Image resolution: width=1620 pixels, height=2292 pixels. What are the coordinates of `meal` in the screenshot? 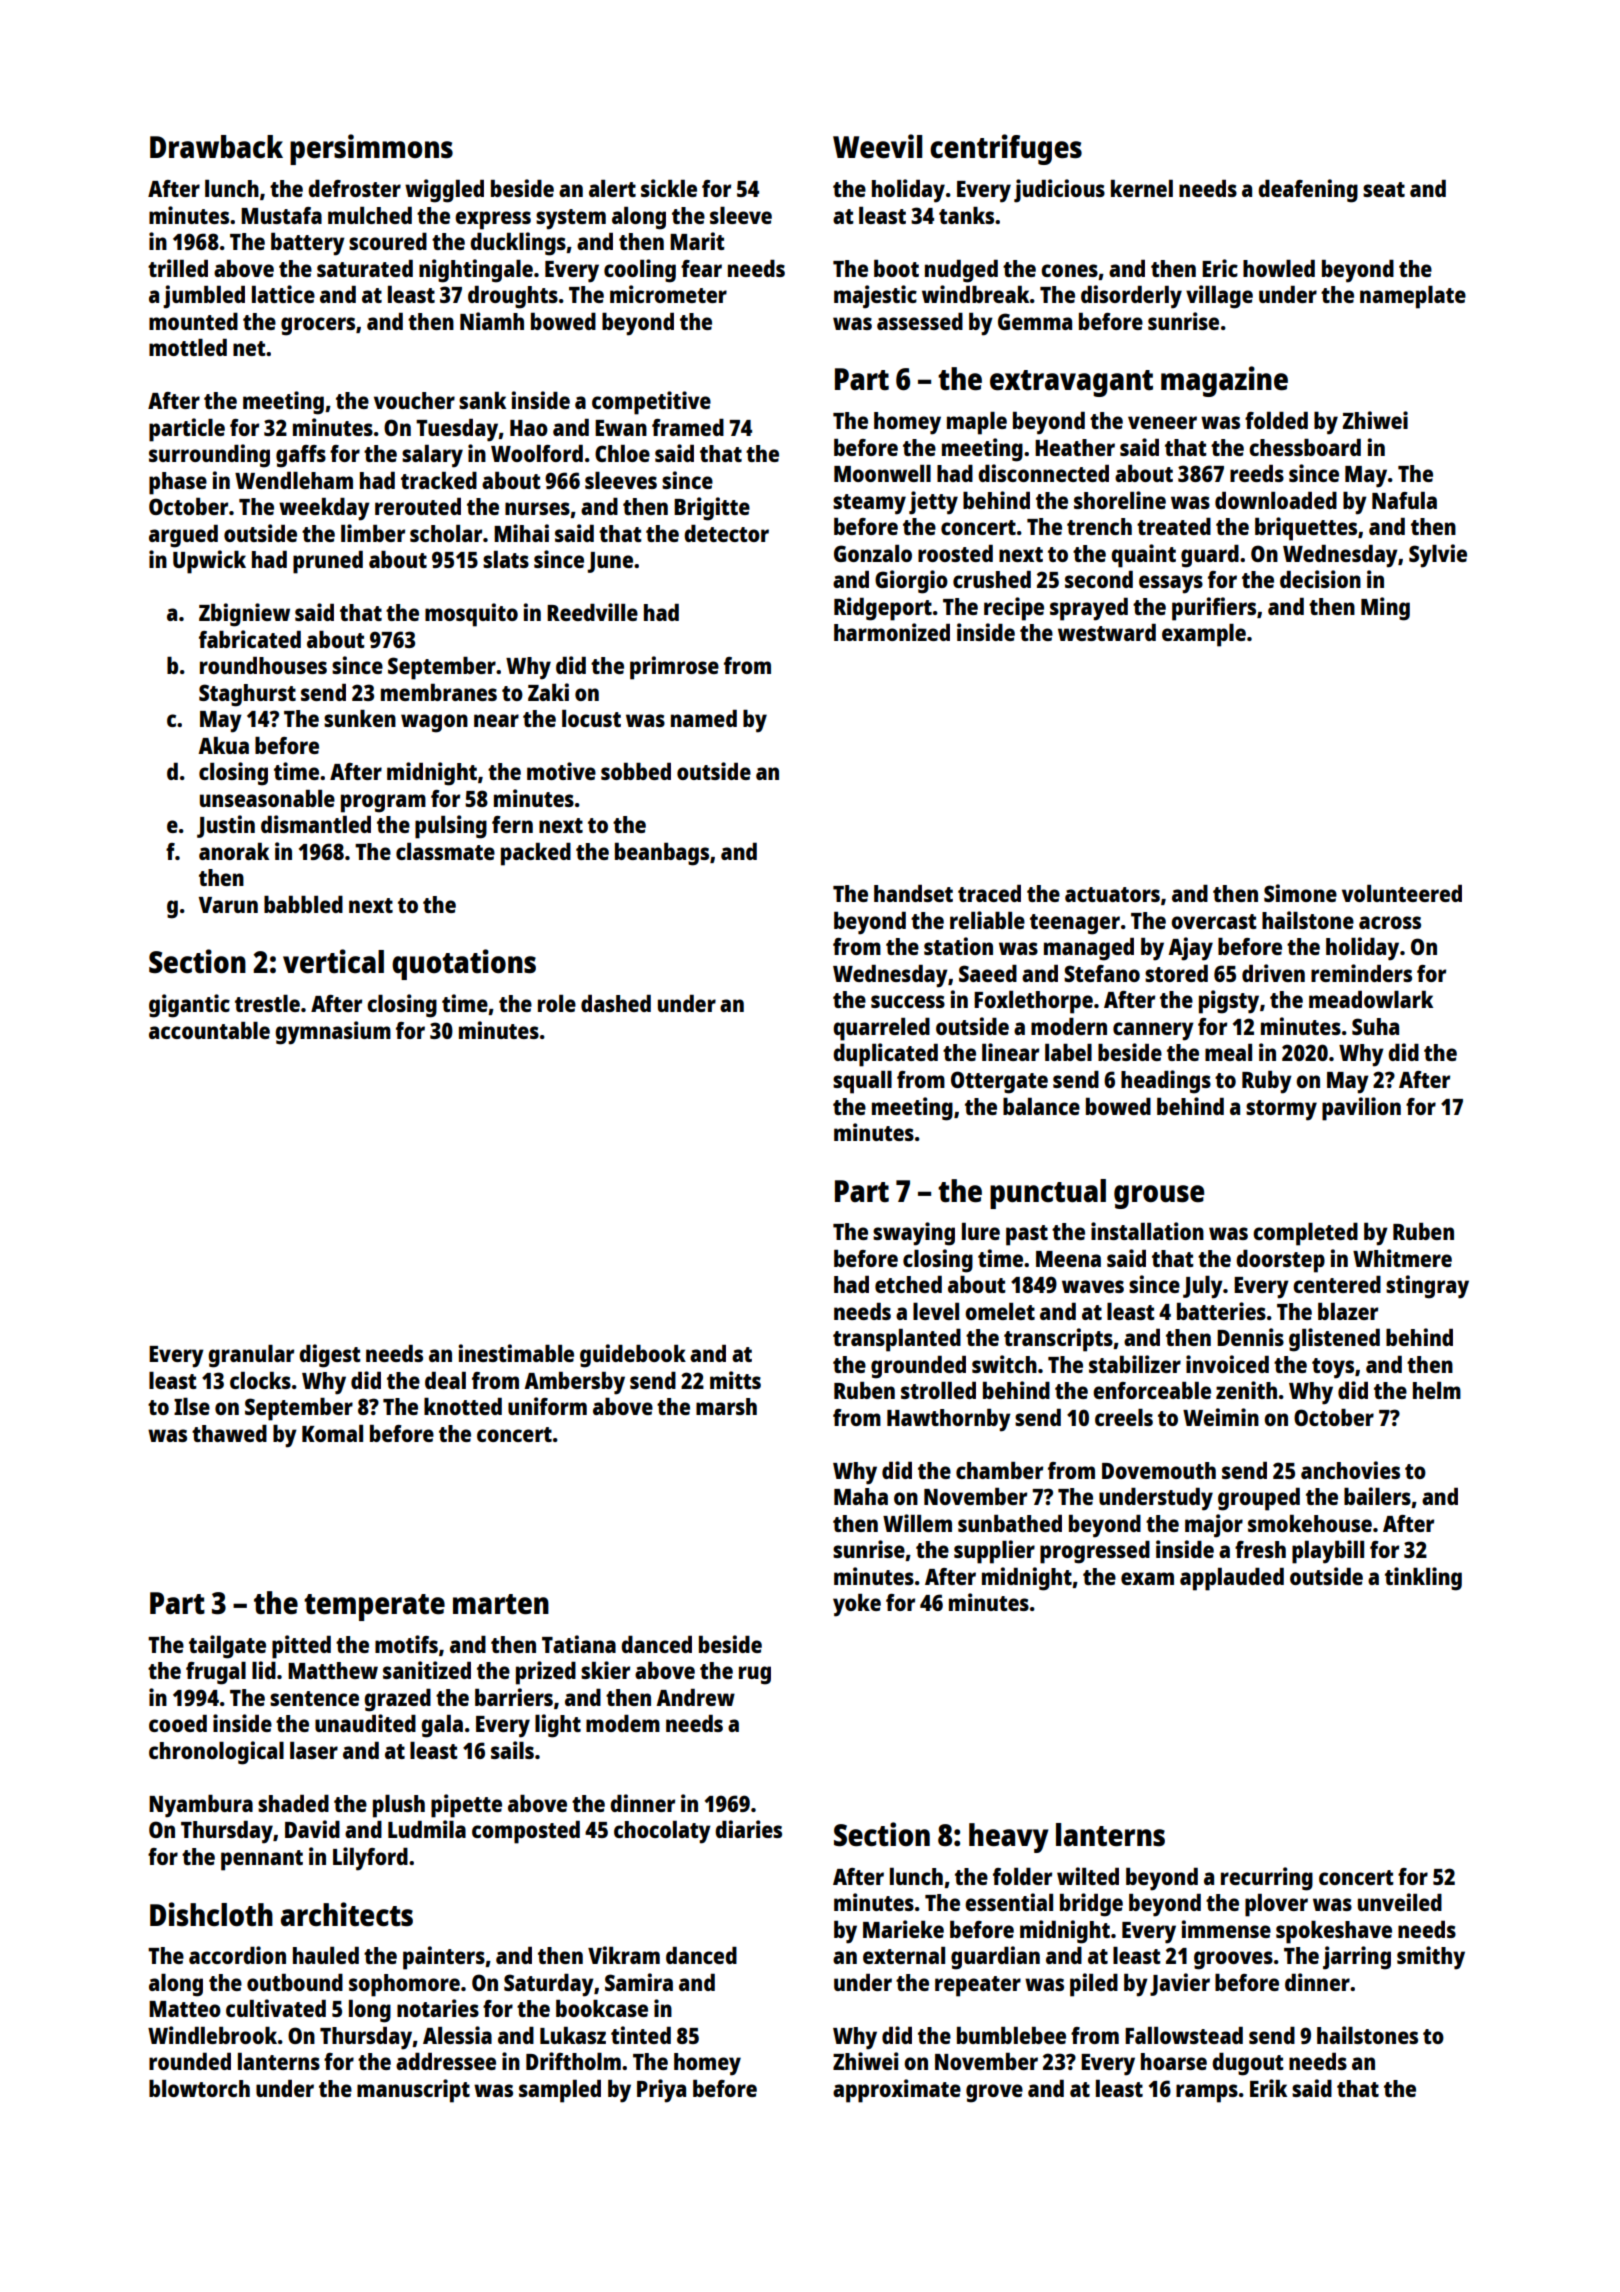 It's located at (1228, 1052).
